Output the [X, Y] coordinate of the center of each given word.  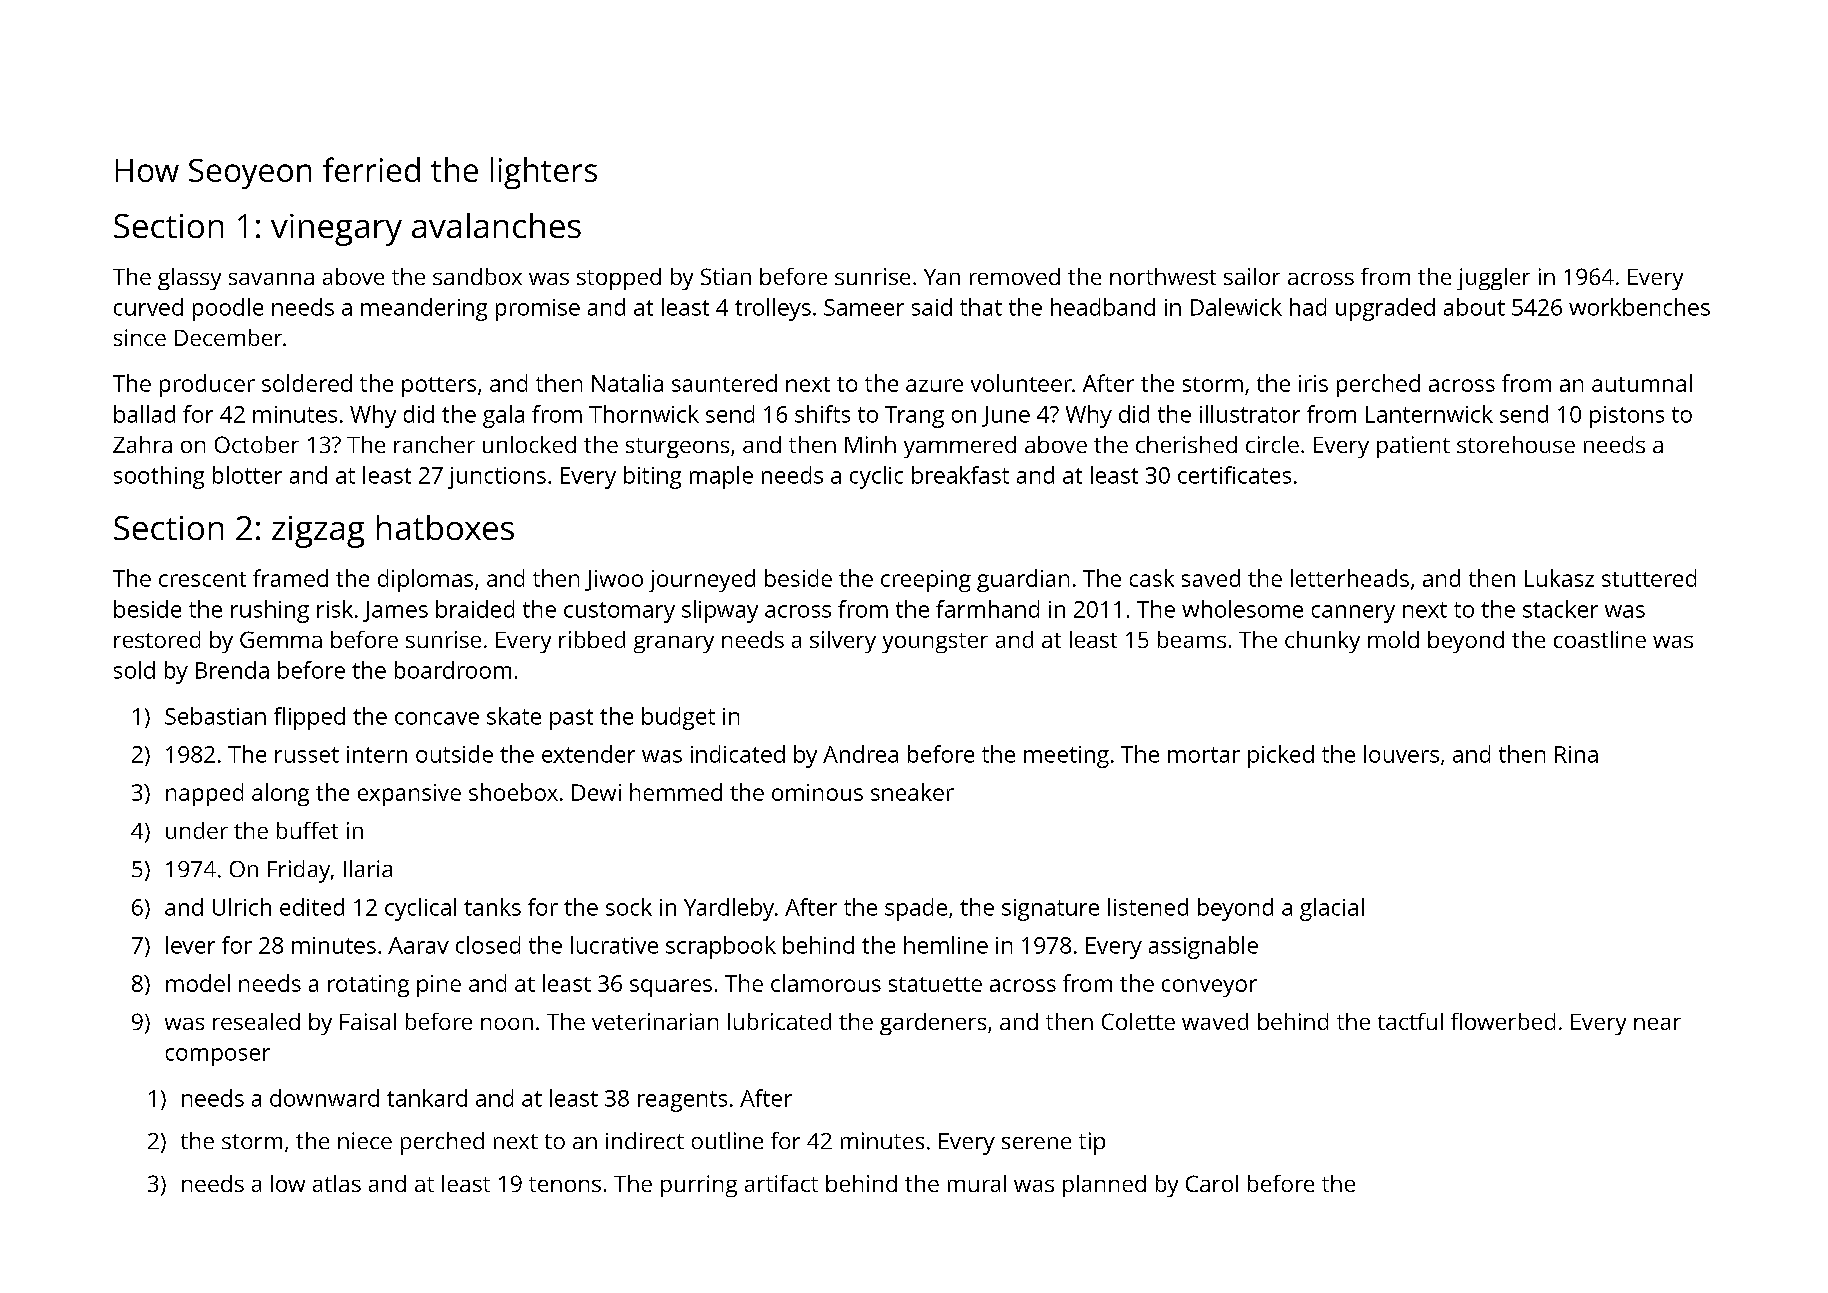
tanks [492, 907]
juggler [1493, 279]
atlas [337, 1183]
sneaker [912, 792]
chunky [1322, 642]
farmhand [987, 609]
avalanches [496, 225]
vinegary [336, 230]
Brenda [232, 670]
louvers [1401, 754]
